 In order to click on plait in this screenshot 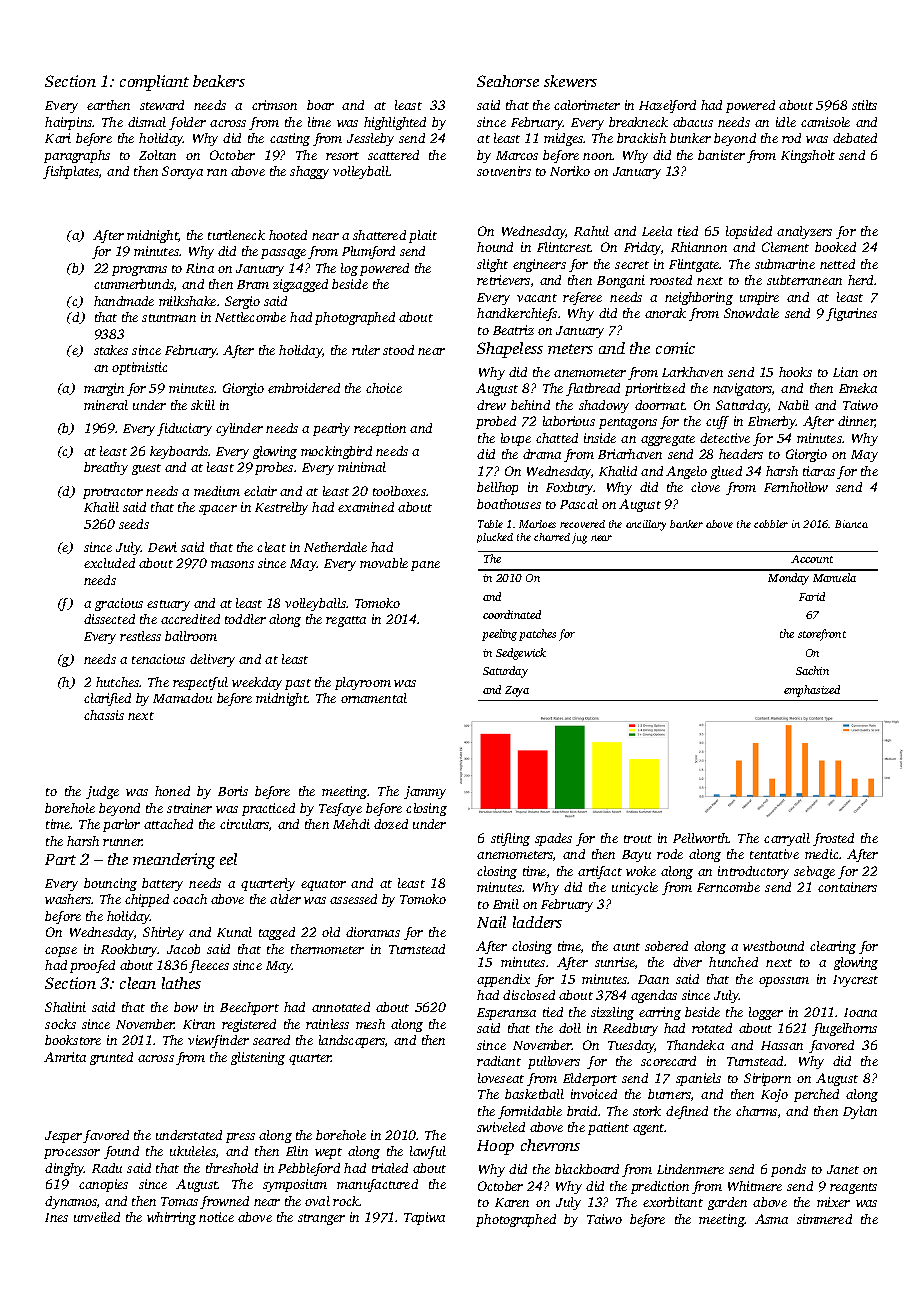, I will do `click(423, 236)`.
